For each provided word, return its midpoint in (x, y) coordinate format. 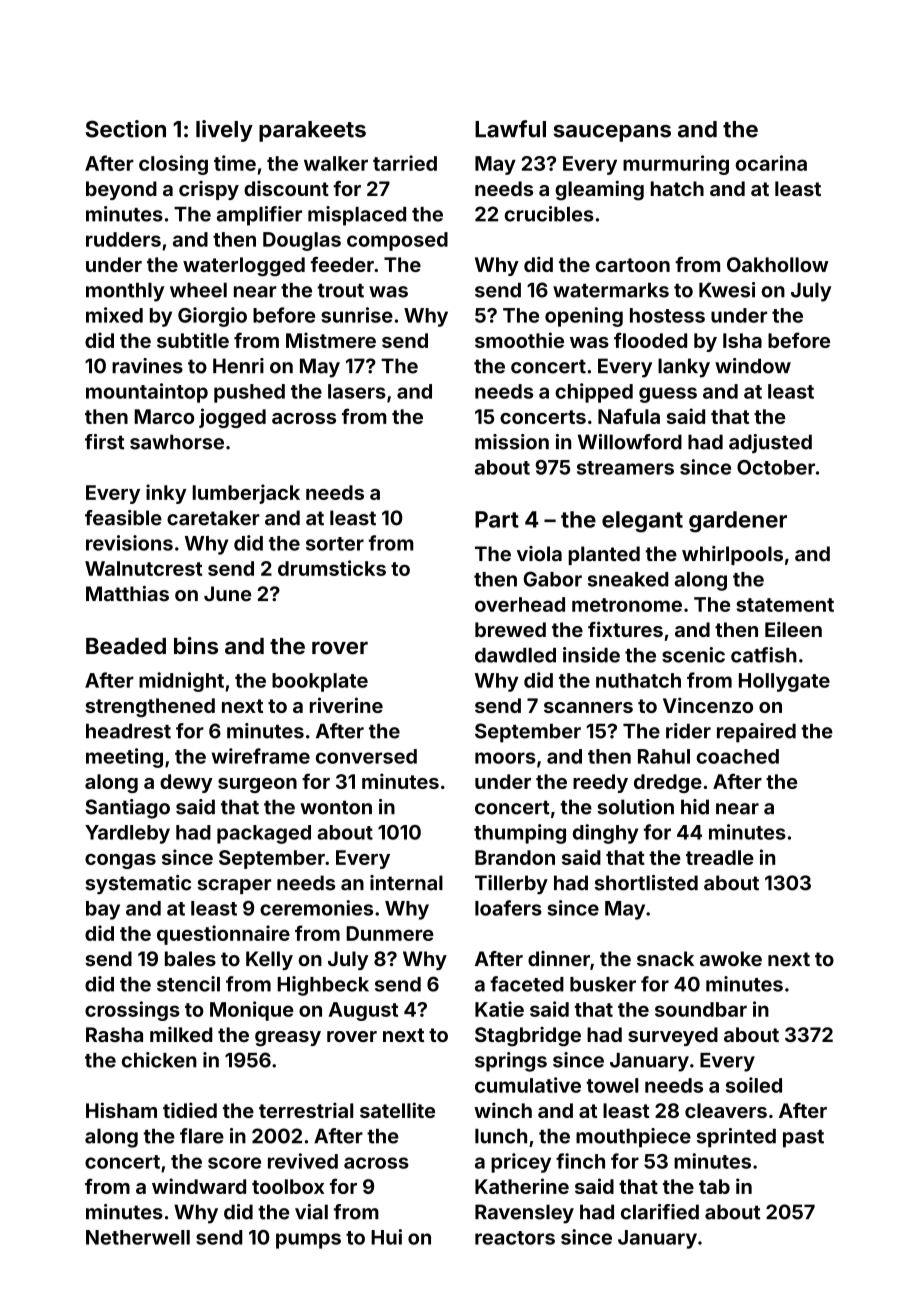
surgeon (257, 785)
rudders (123, 239)
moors (505, 758)
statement (785, 605)
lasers (357, 391)
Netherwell (138, 1237)
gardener (738, 522)
